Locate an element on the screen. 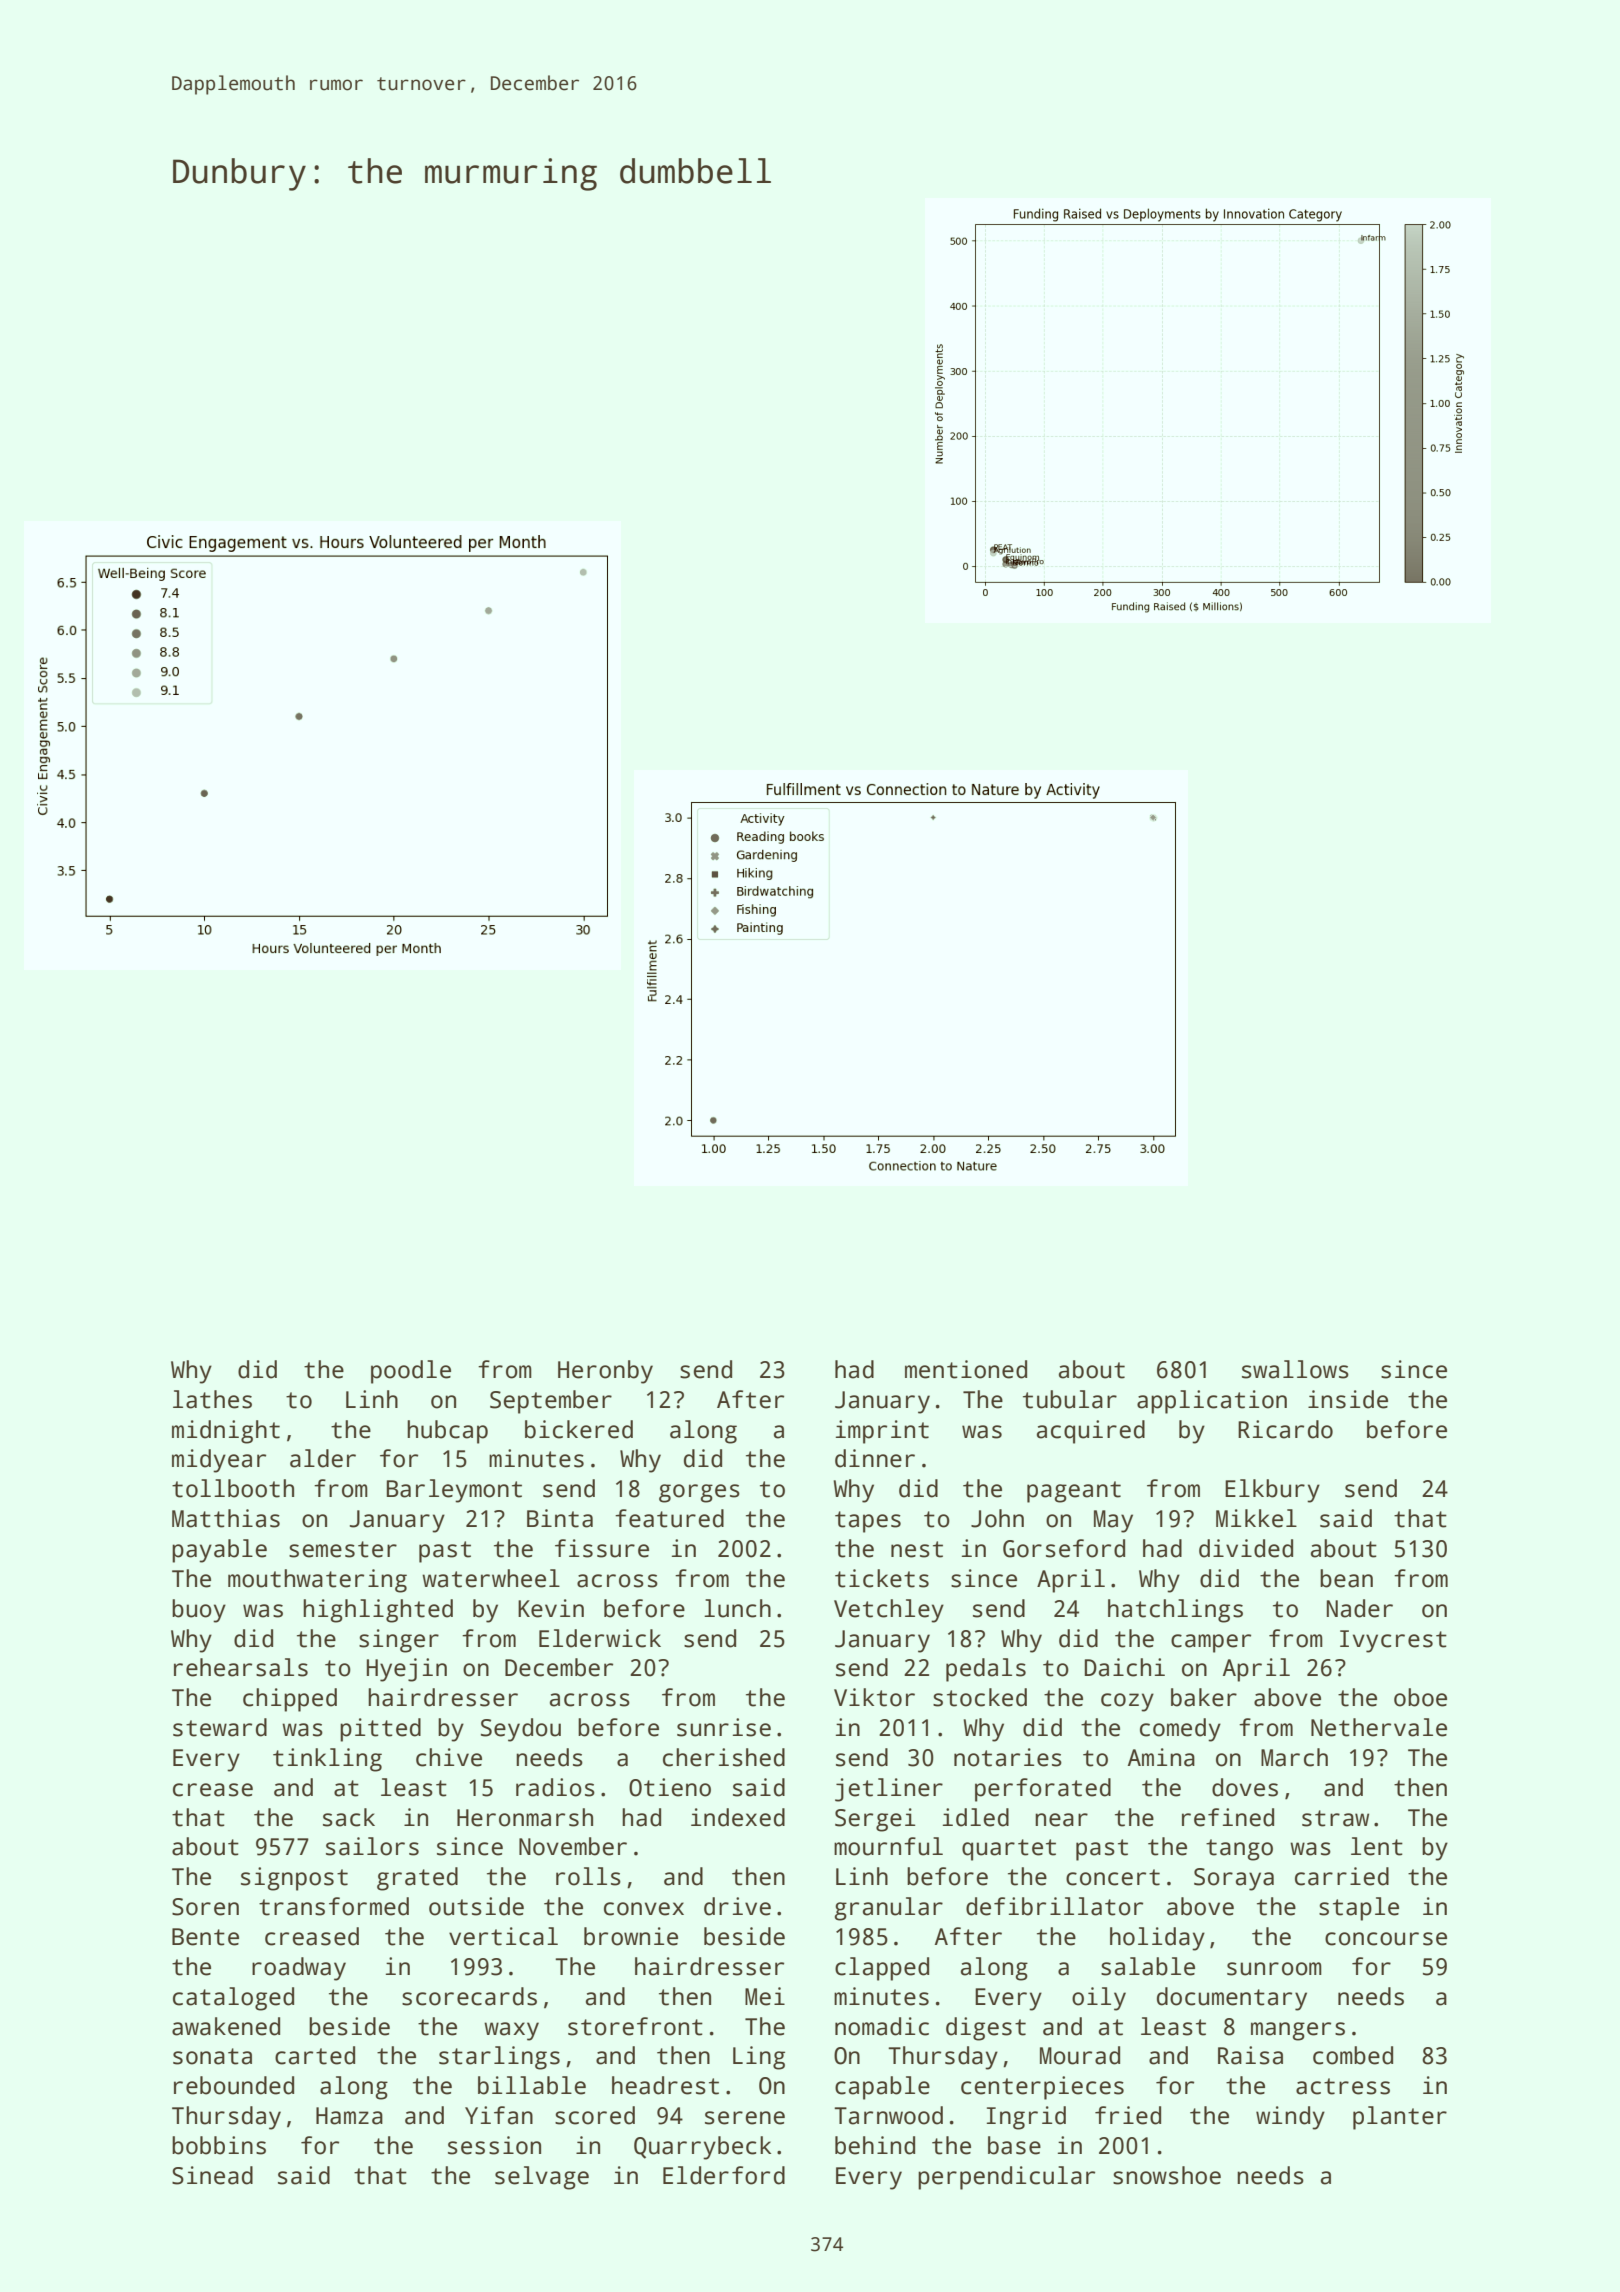 This screenshot has height=2292, width=1620. granular is located at coordinates (889, 1909).
